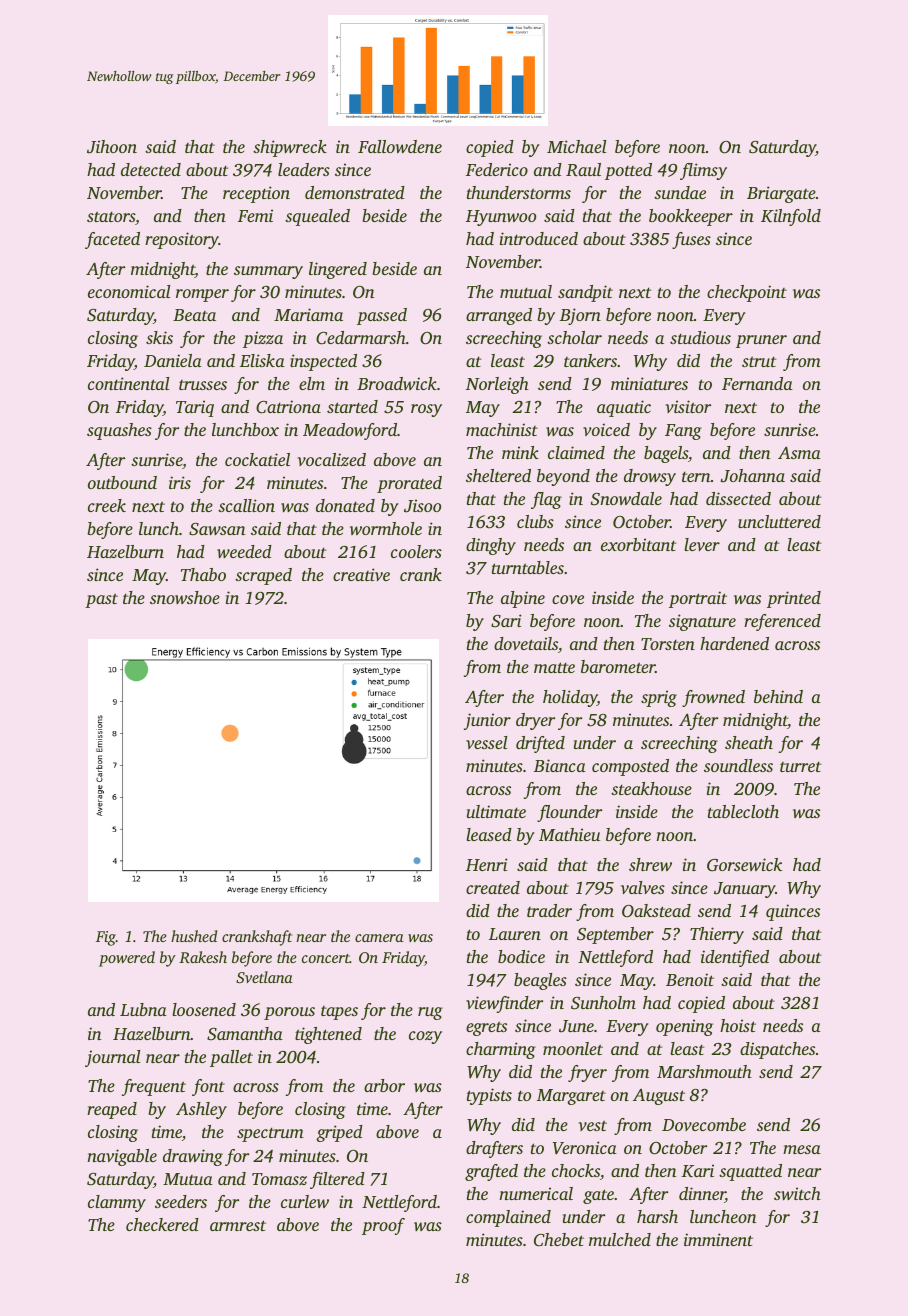 This image has width=908, height=1316. I want to click on checkered, so click(162, 1224).
